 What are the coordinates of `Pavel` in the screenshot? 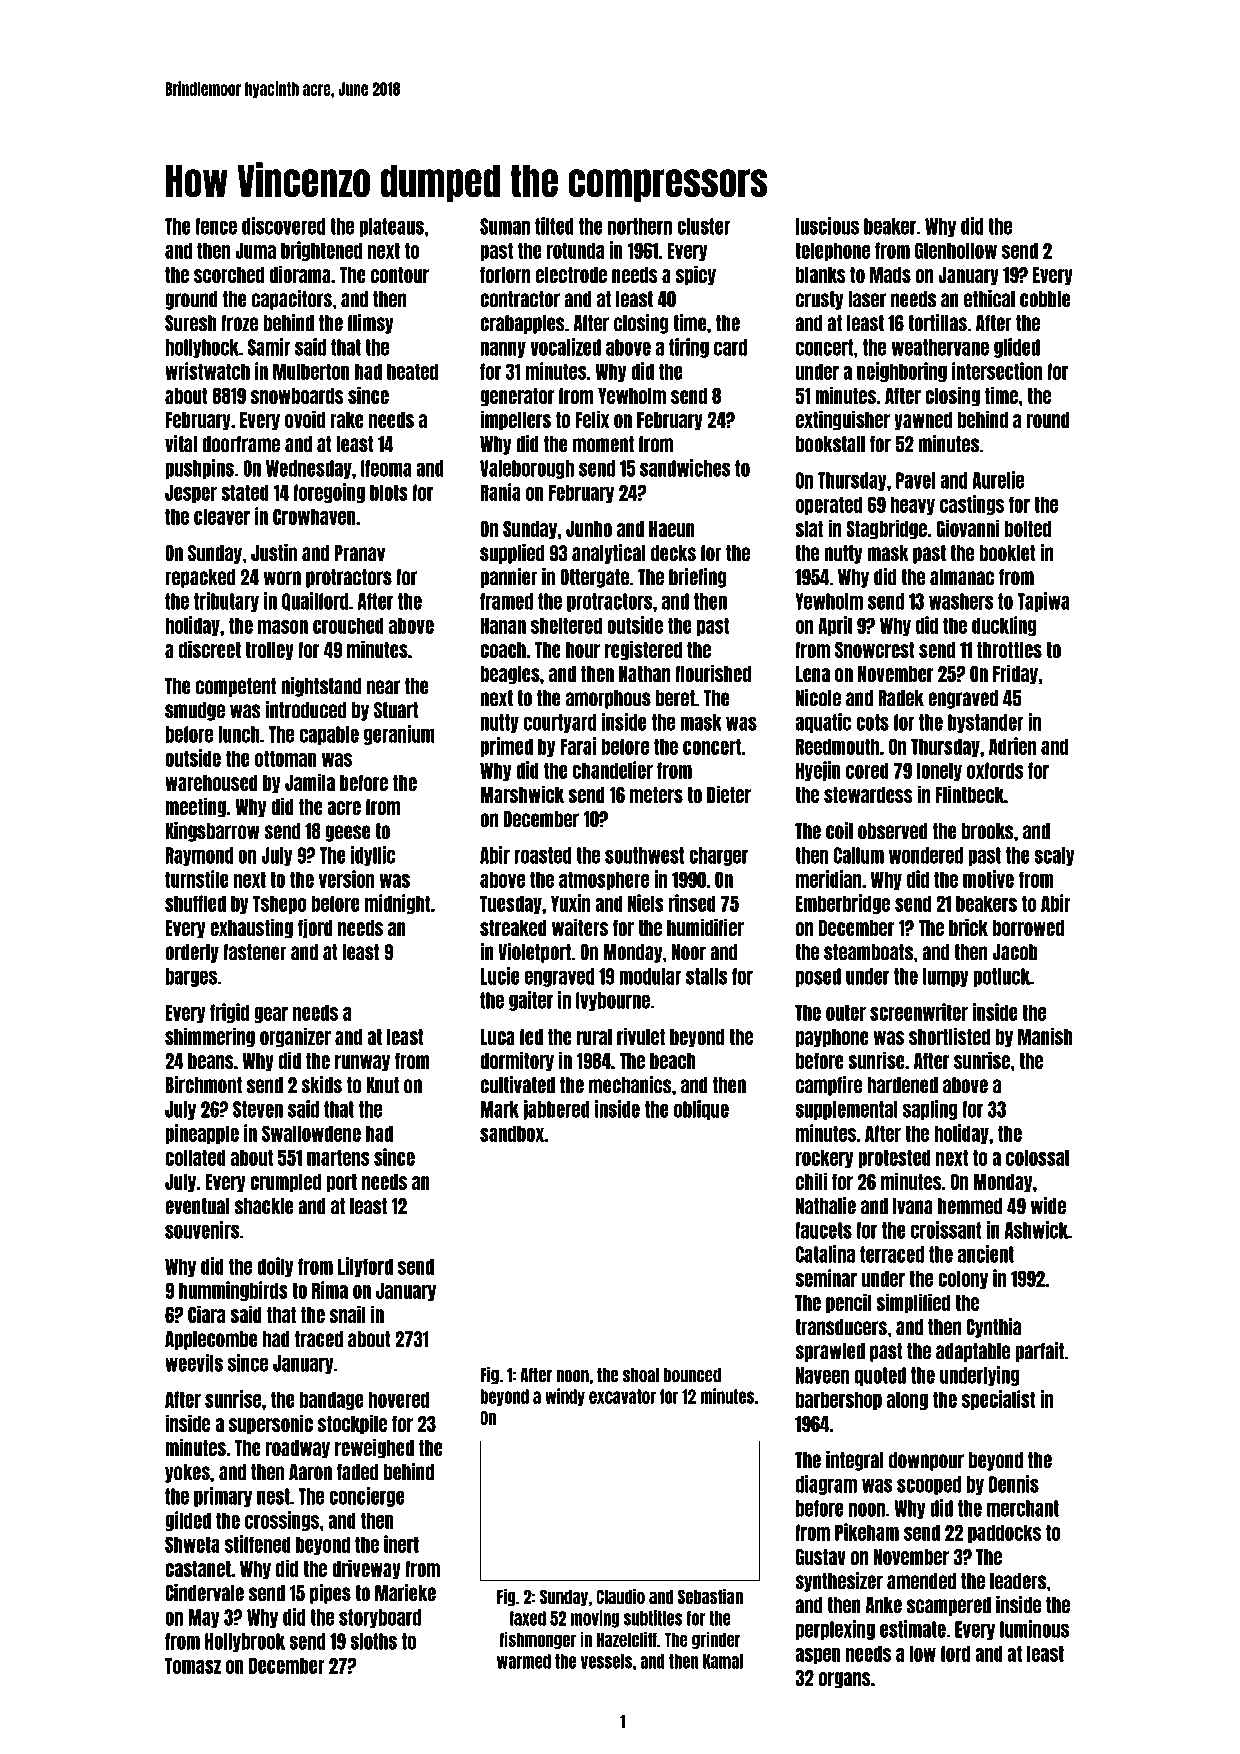 It's located at (915, 480).
